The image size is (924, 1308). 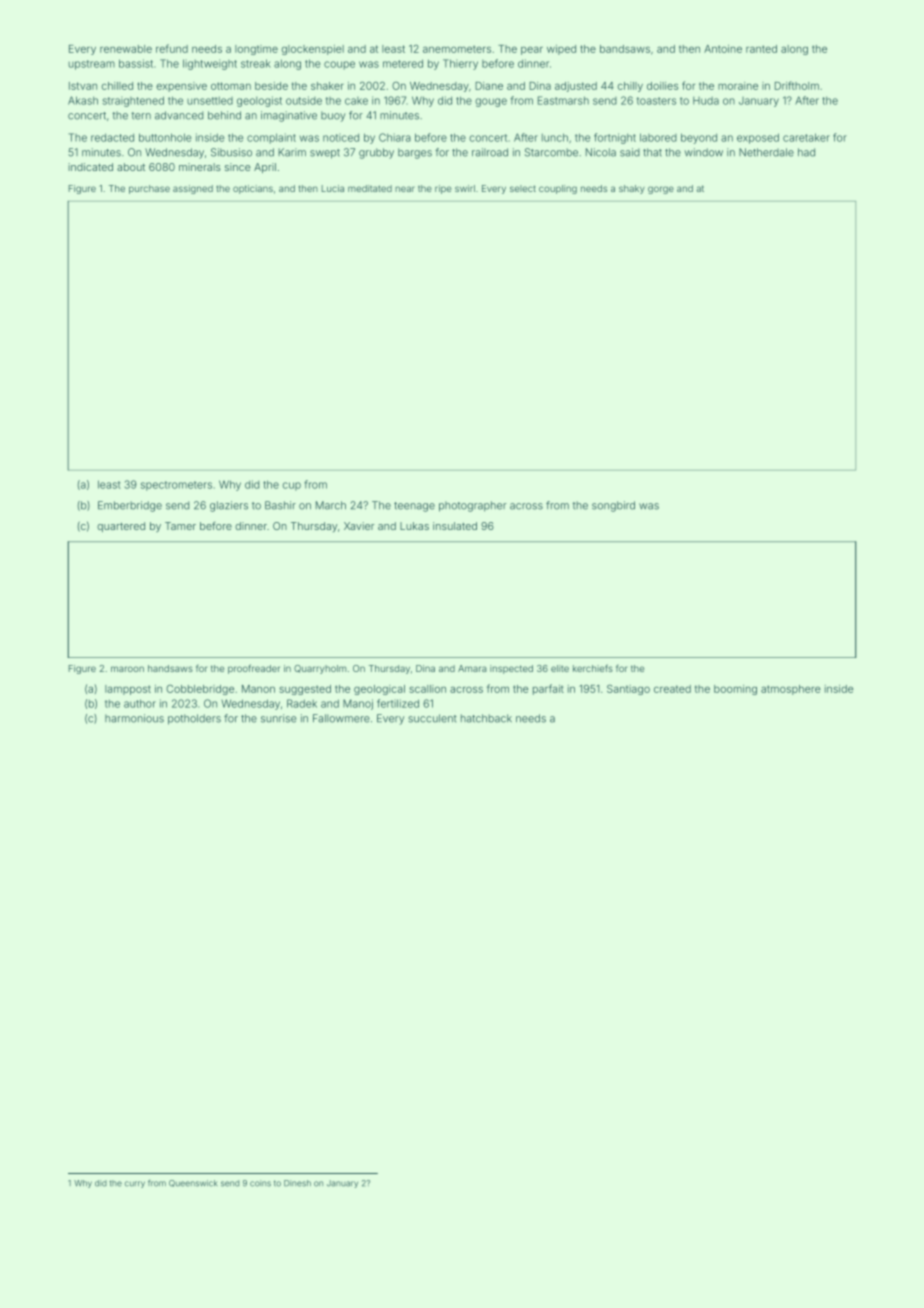 I want to click on hatchback, so click(x=486, y=718).
